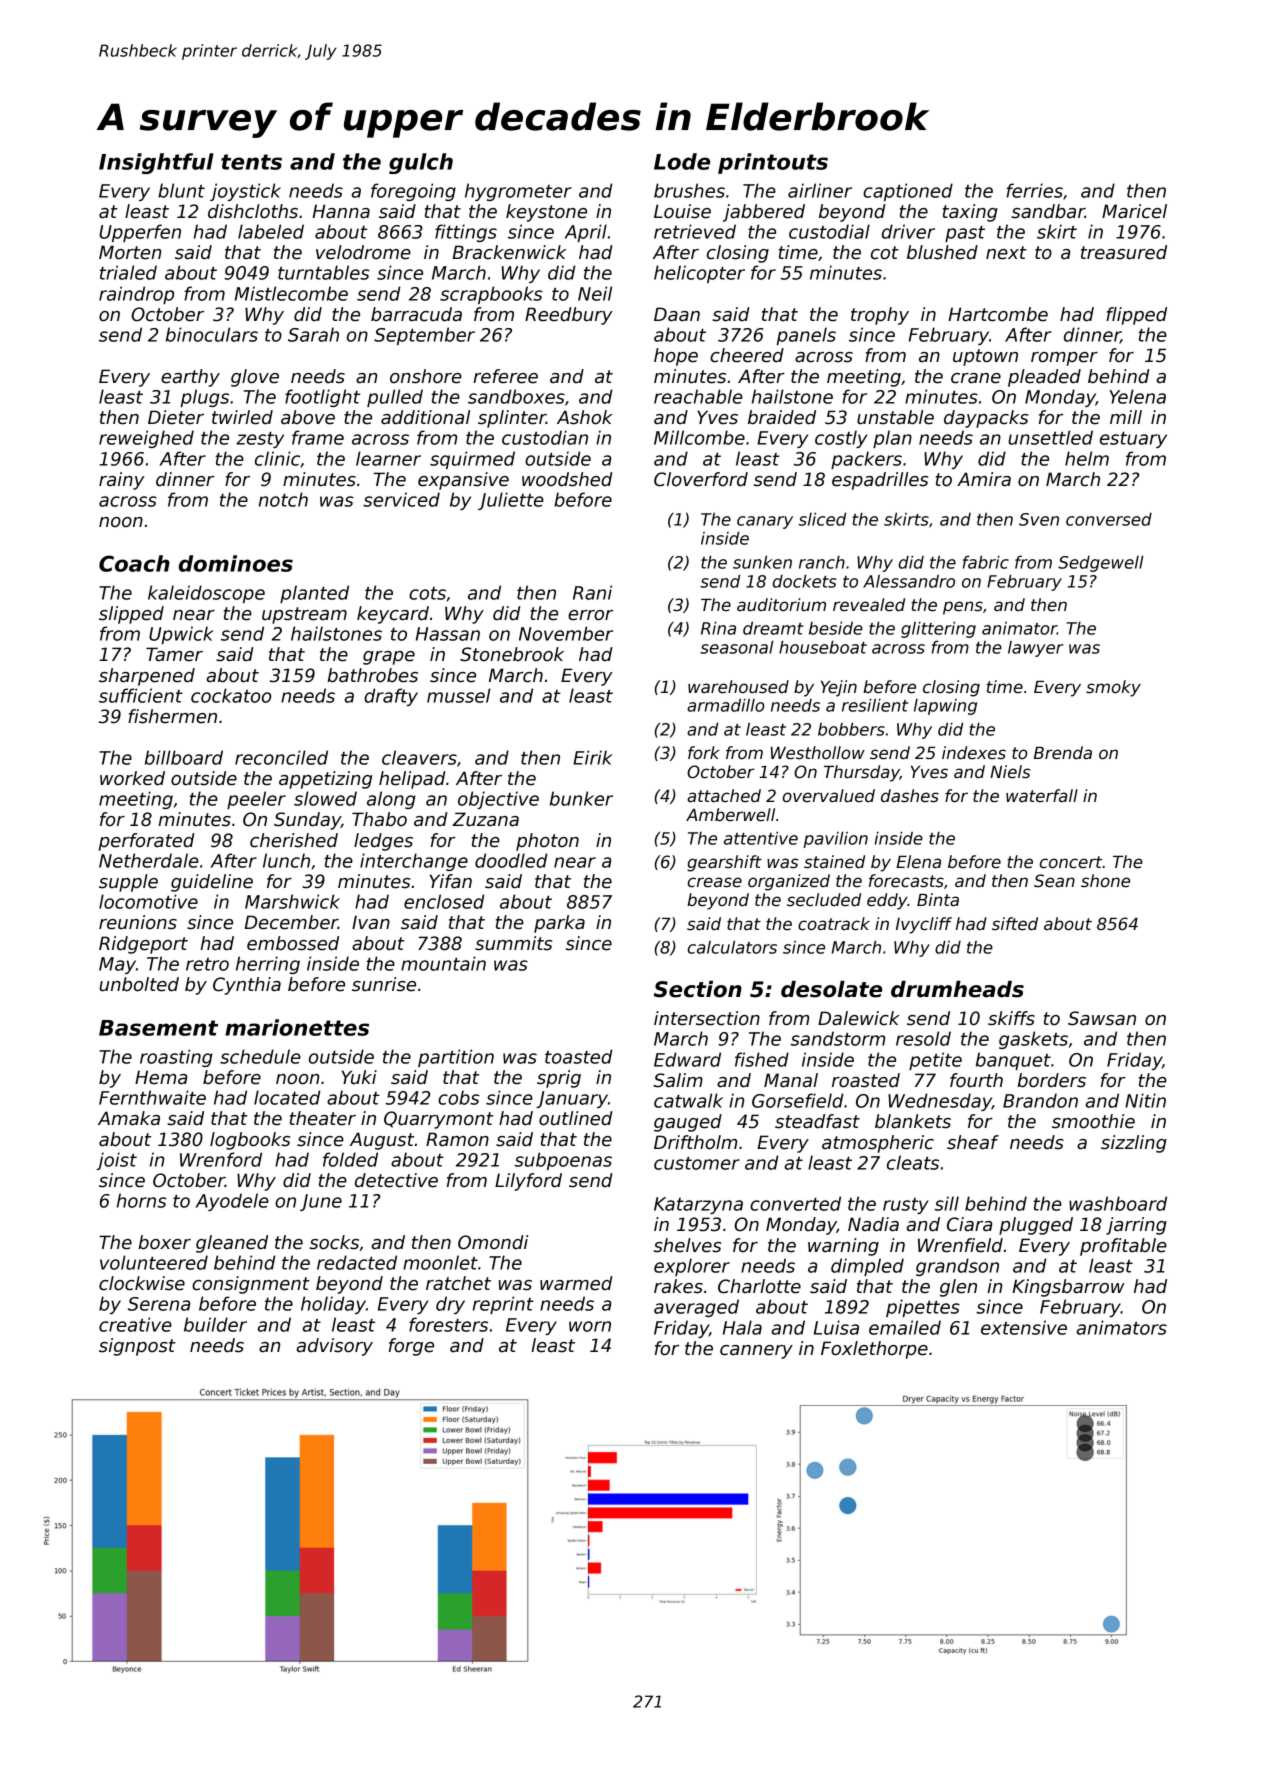 The image size is (1266, 1791). I want to click on upstream, so click(304, 615).
